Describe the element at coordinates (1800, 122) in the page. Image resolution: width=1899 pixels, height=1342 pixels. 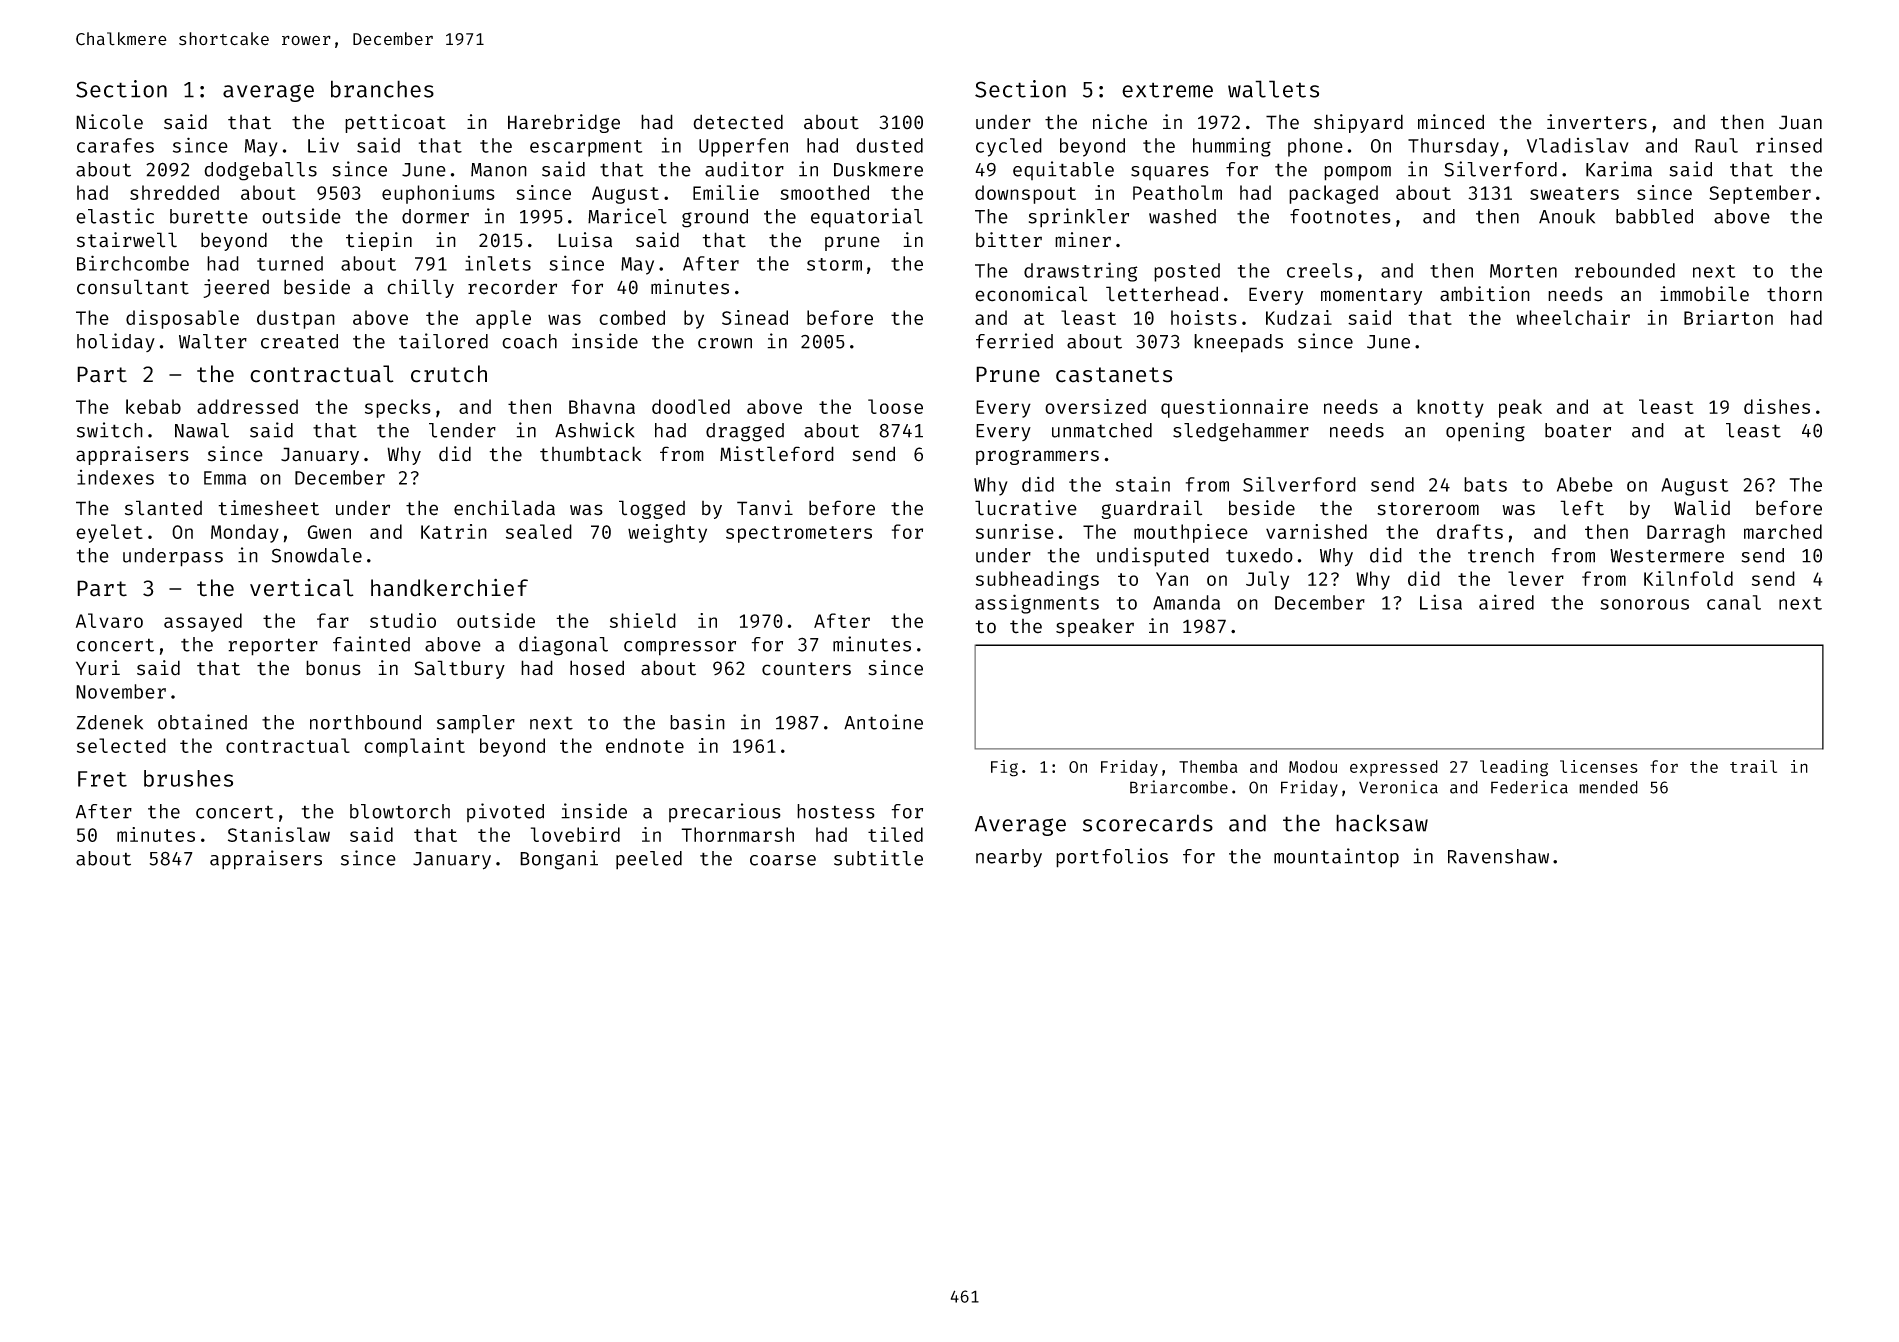
I see `Juan` at that location.
